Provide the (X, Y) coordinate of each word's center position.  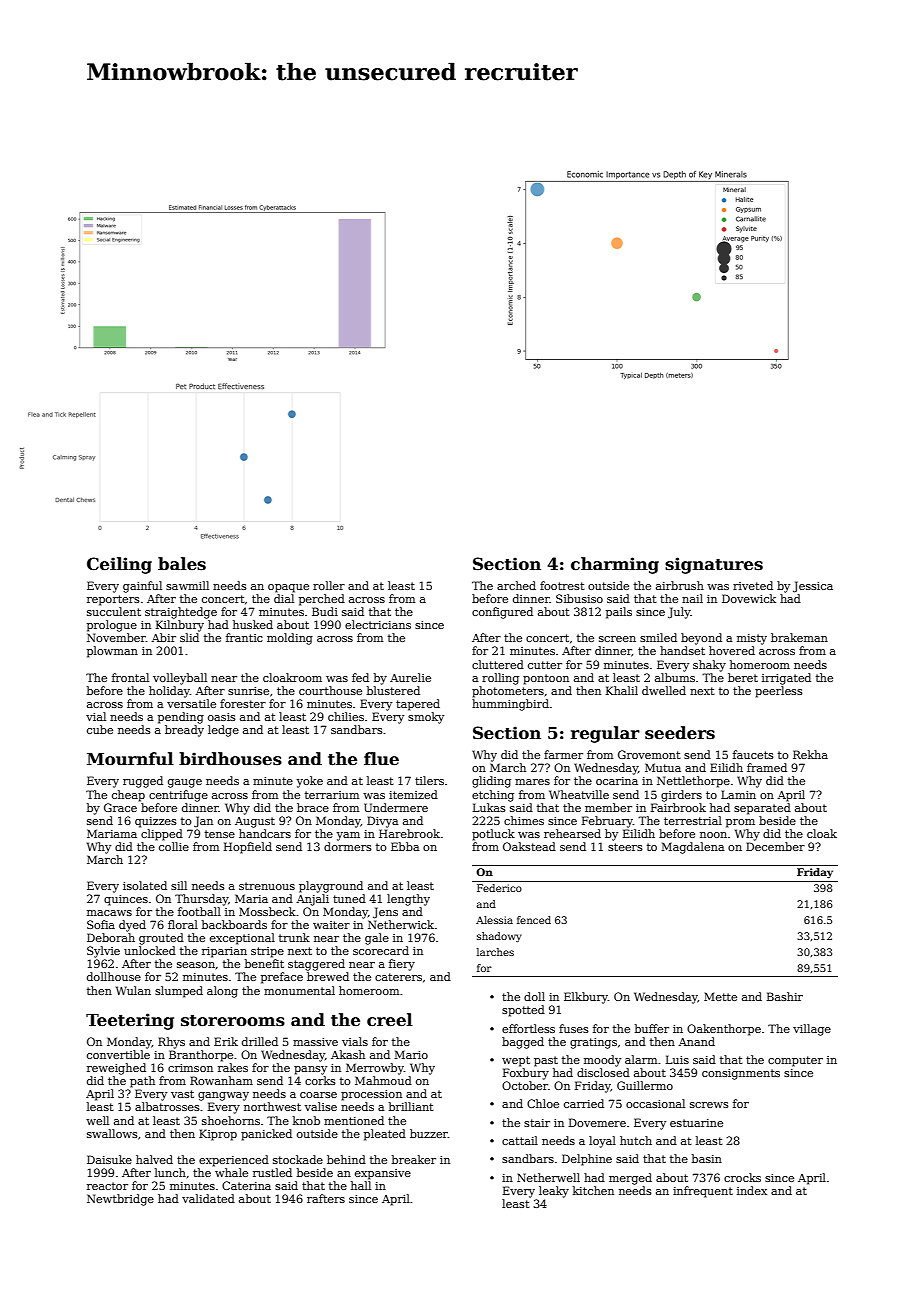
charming (615, 565)
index (752, 1190)
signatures (714, 565)
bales (182, 564)
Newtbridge (120, 1200)
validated (208, 1198)
